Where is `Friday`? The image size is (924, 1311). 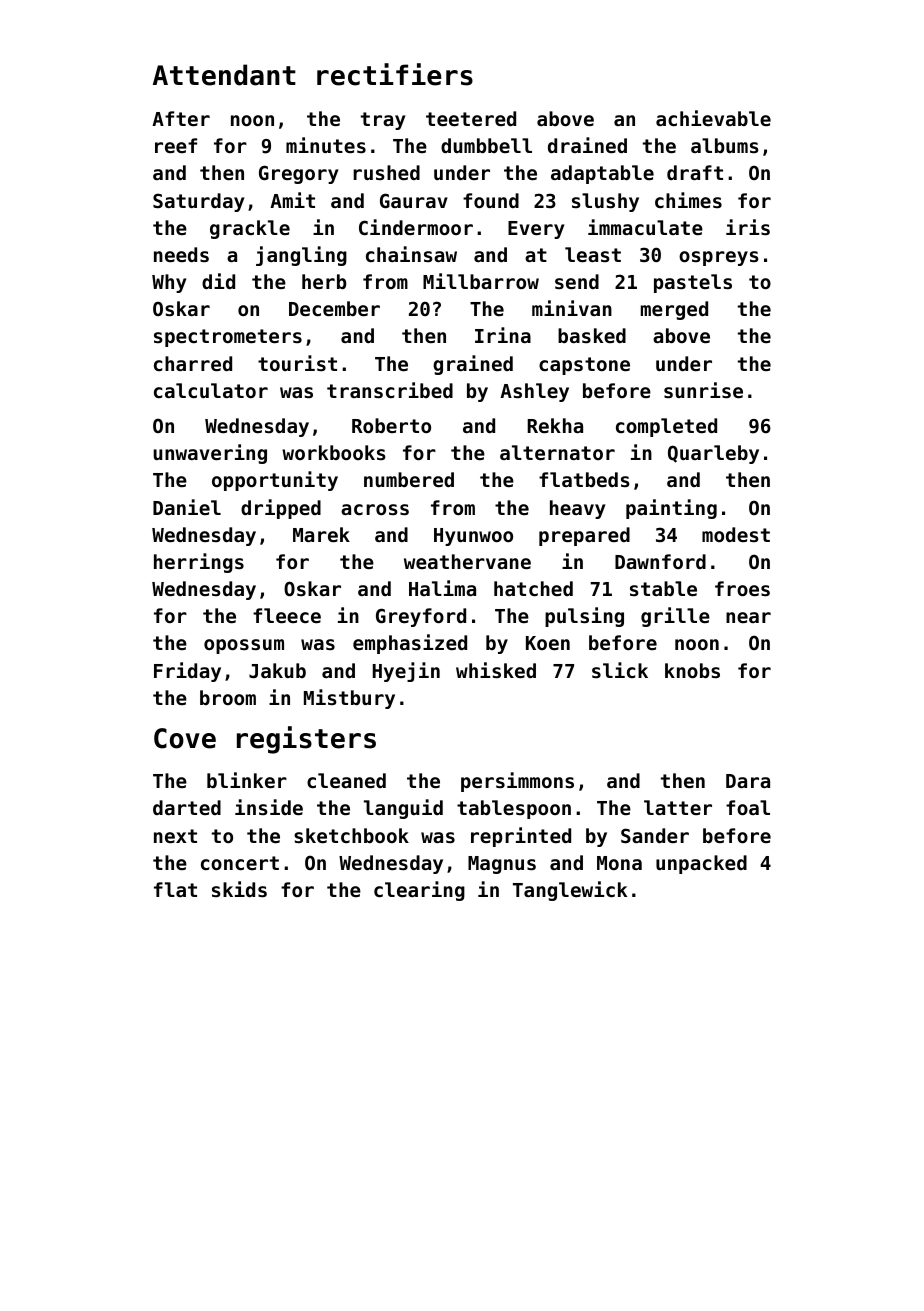
Friday is located at coordinates (187, 672).
